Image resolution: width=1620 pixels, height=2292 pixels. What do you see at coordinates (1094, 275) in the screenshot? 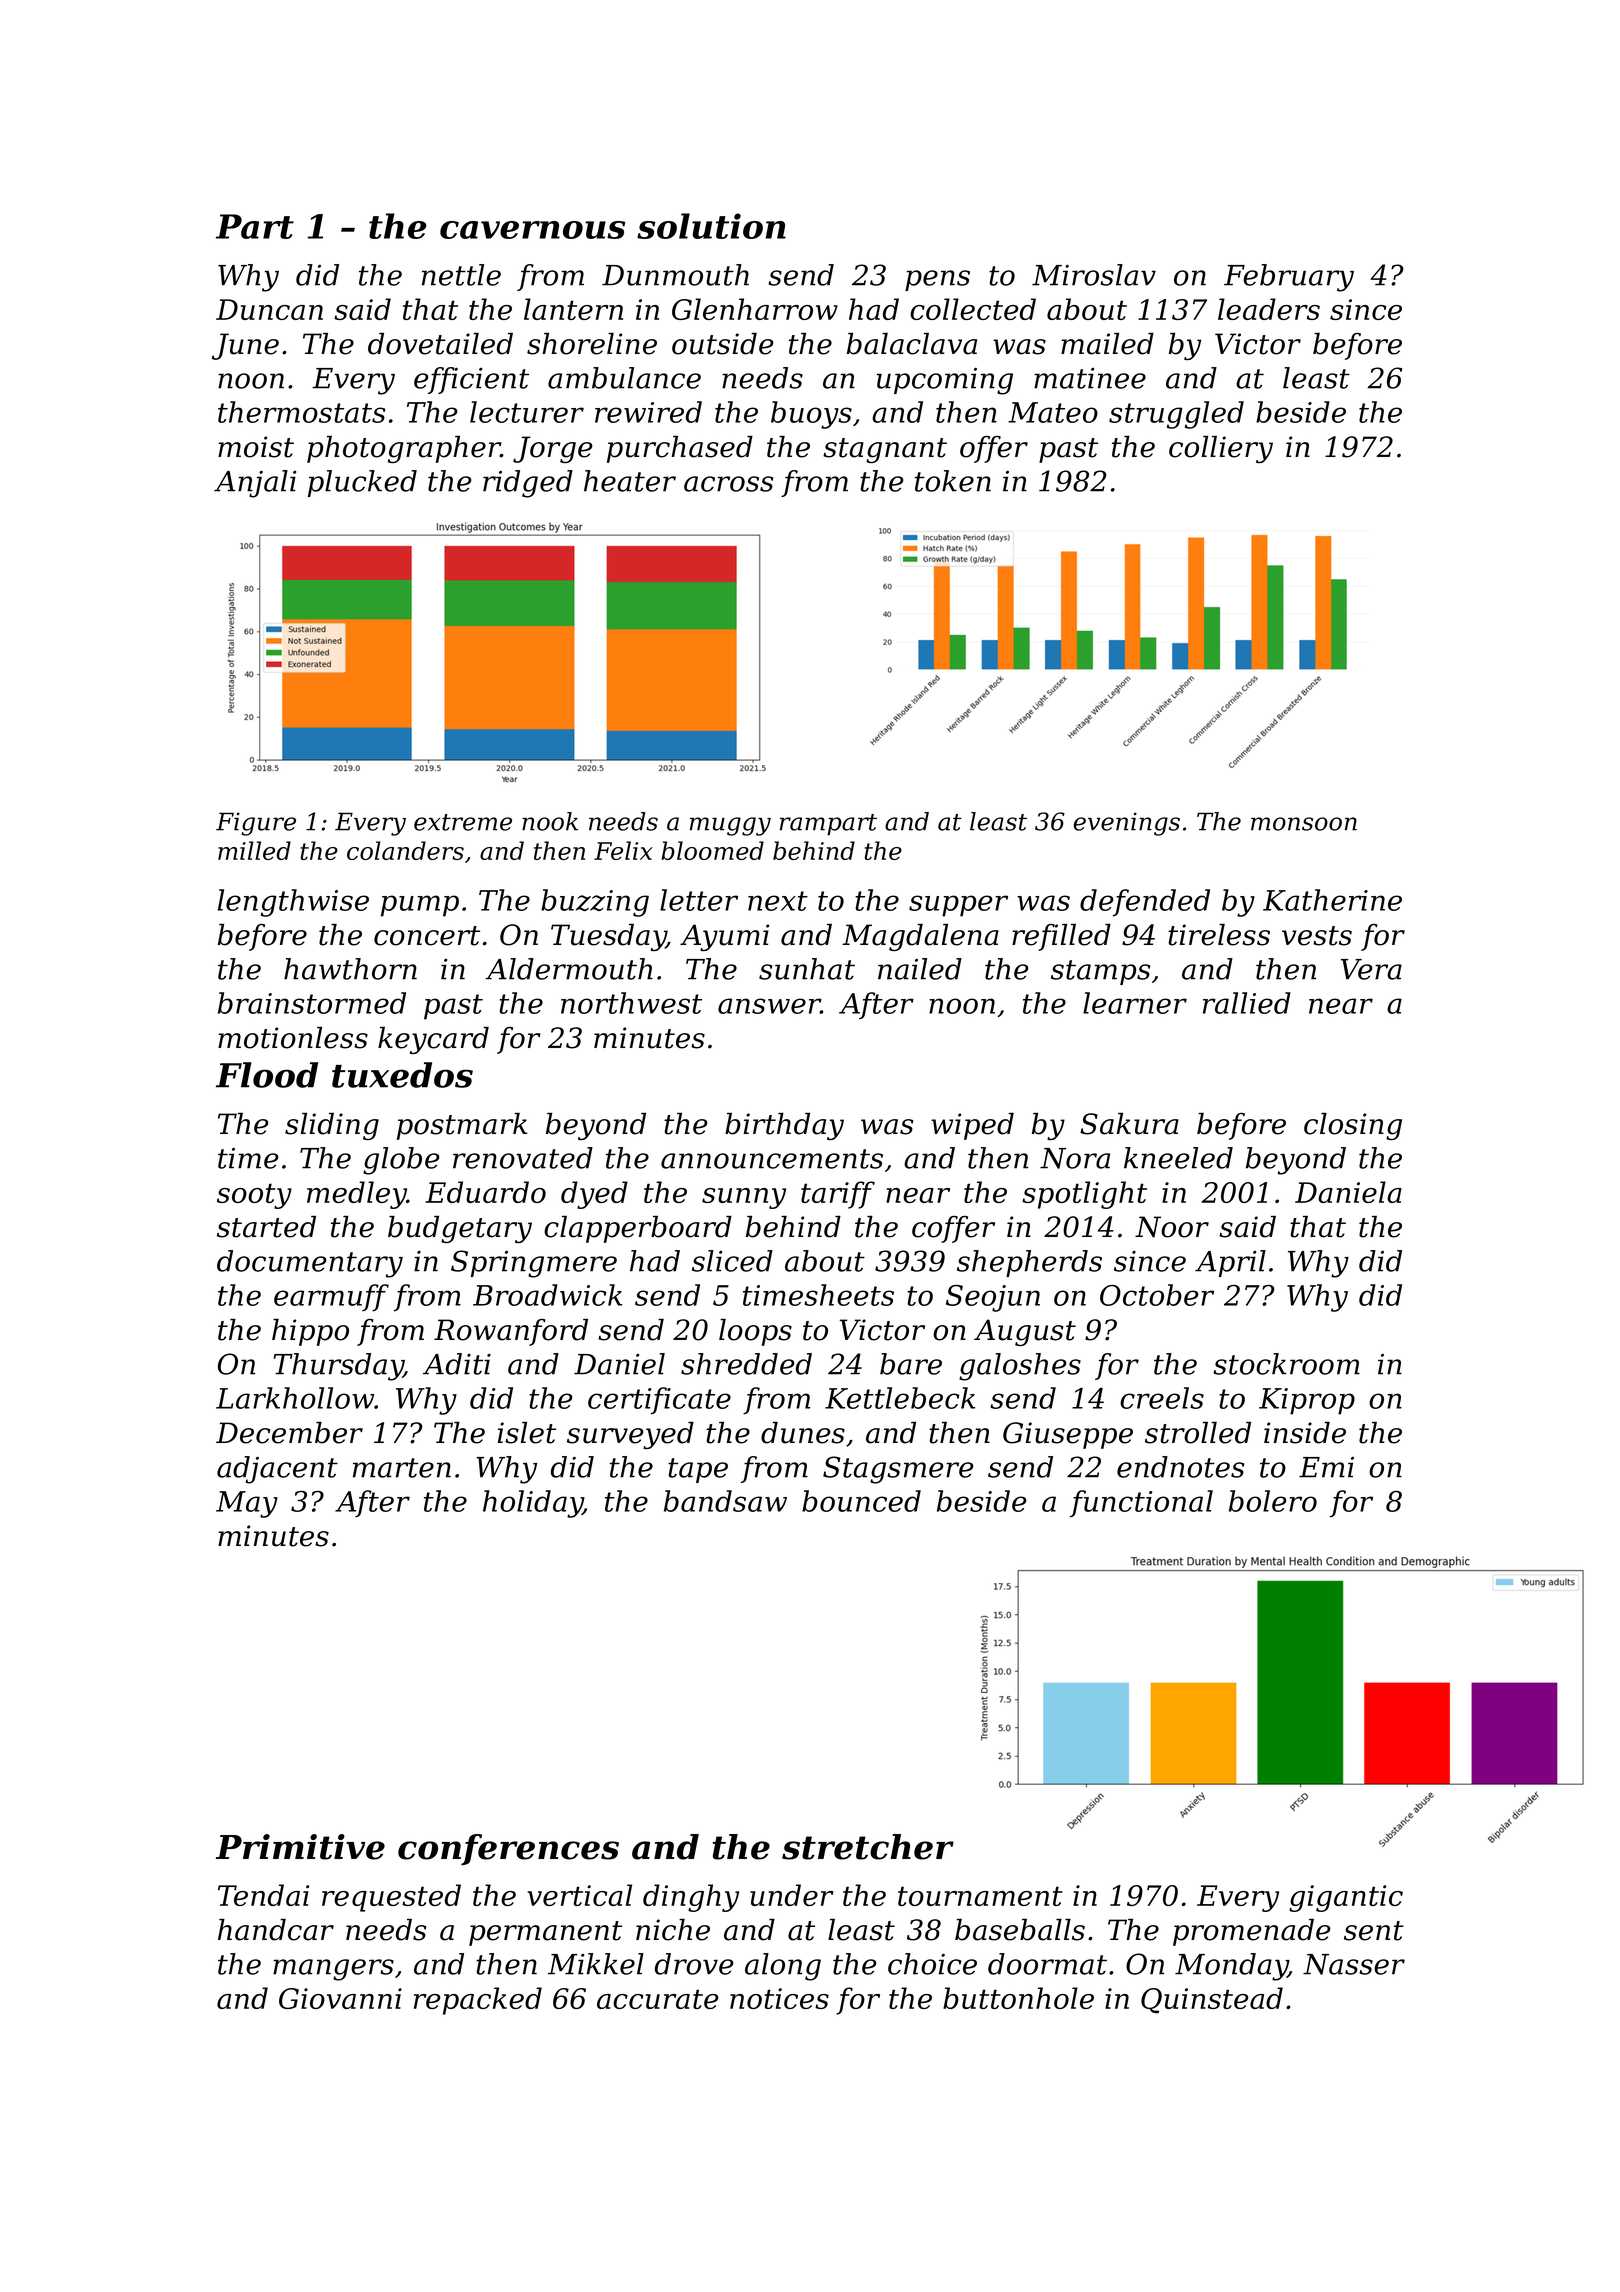
I see `Miroslav` at bounding box center [1094, 275].
